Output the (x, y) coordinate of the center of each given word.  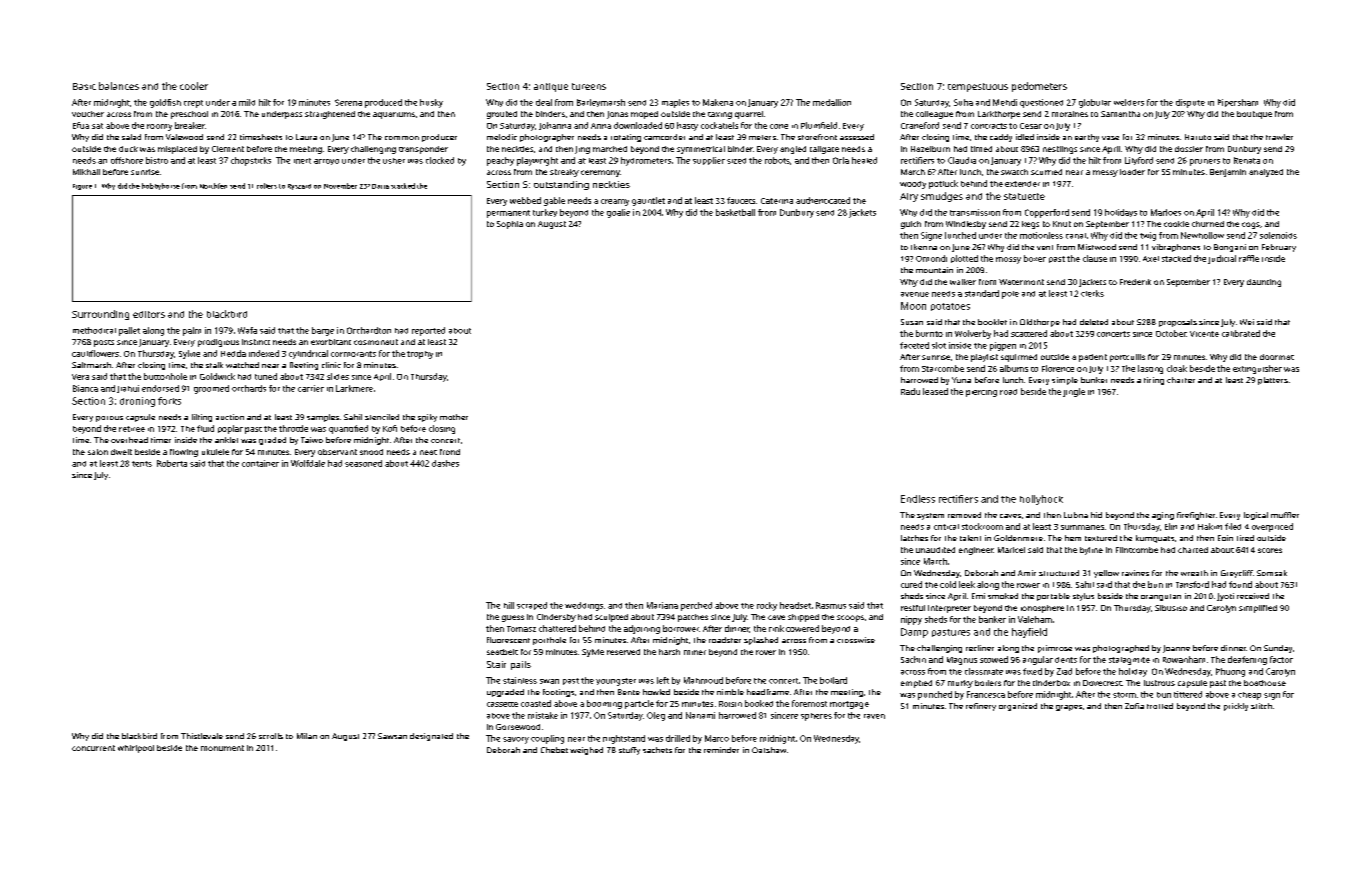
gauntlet (648, 201)
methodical (94, 330)
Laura (306, 137)
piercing (981, 393)
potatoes (950, 307)
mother (454, 417)
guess (513, 618)
